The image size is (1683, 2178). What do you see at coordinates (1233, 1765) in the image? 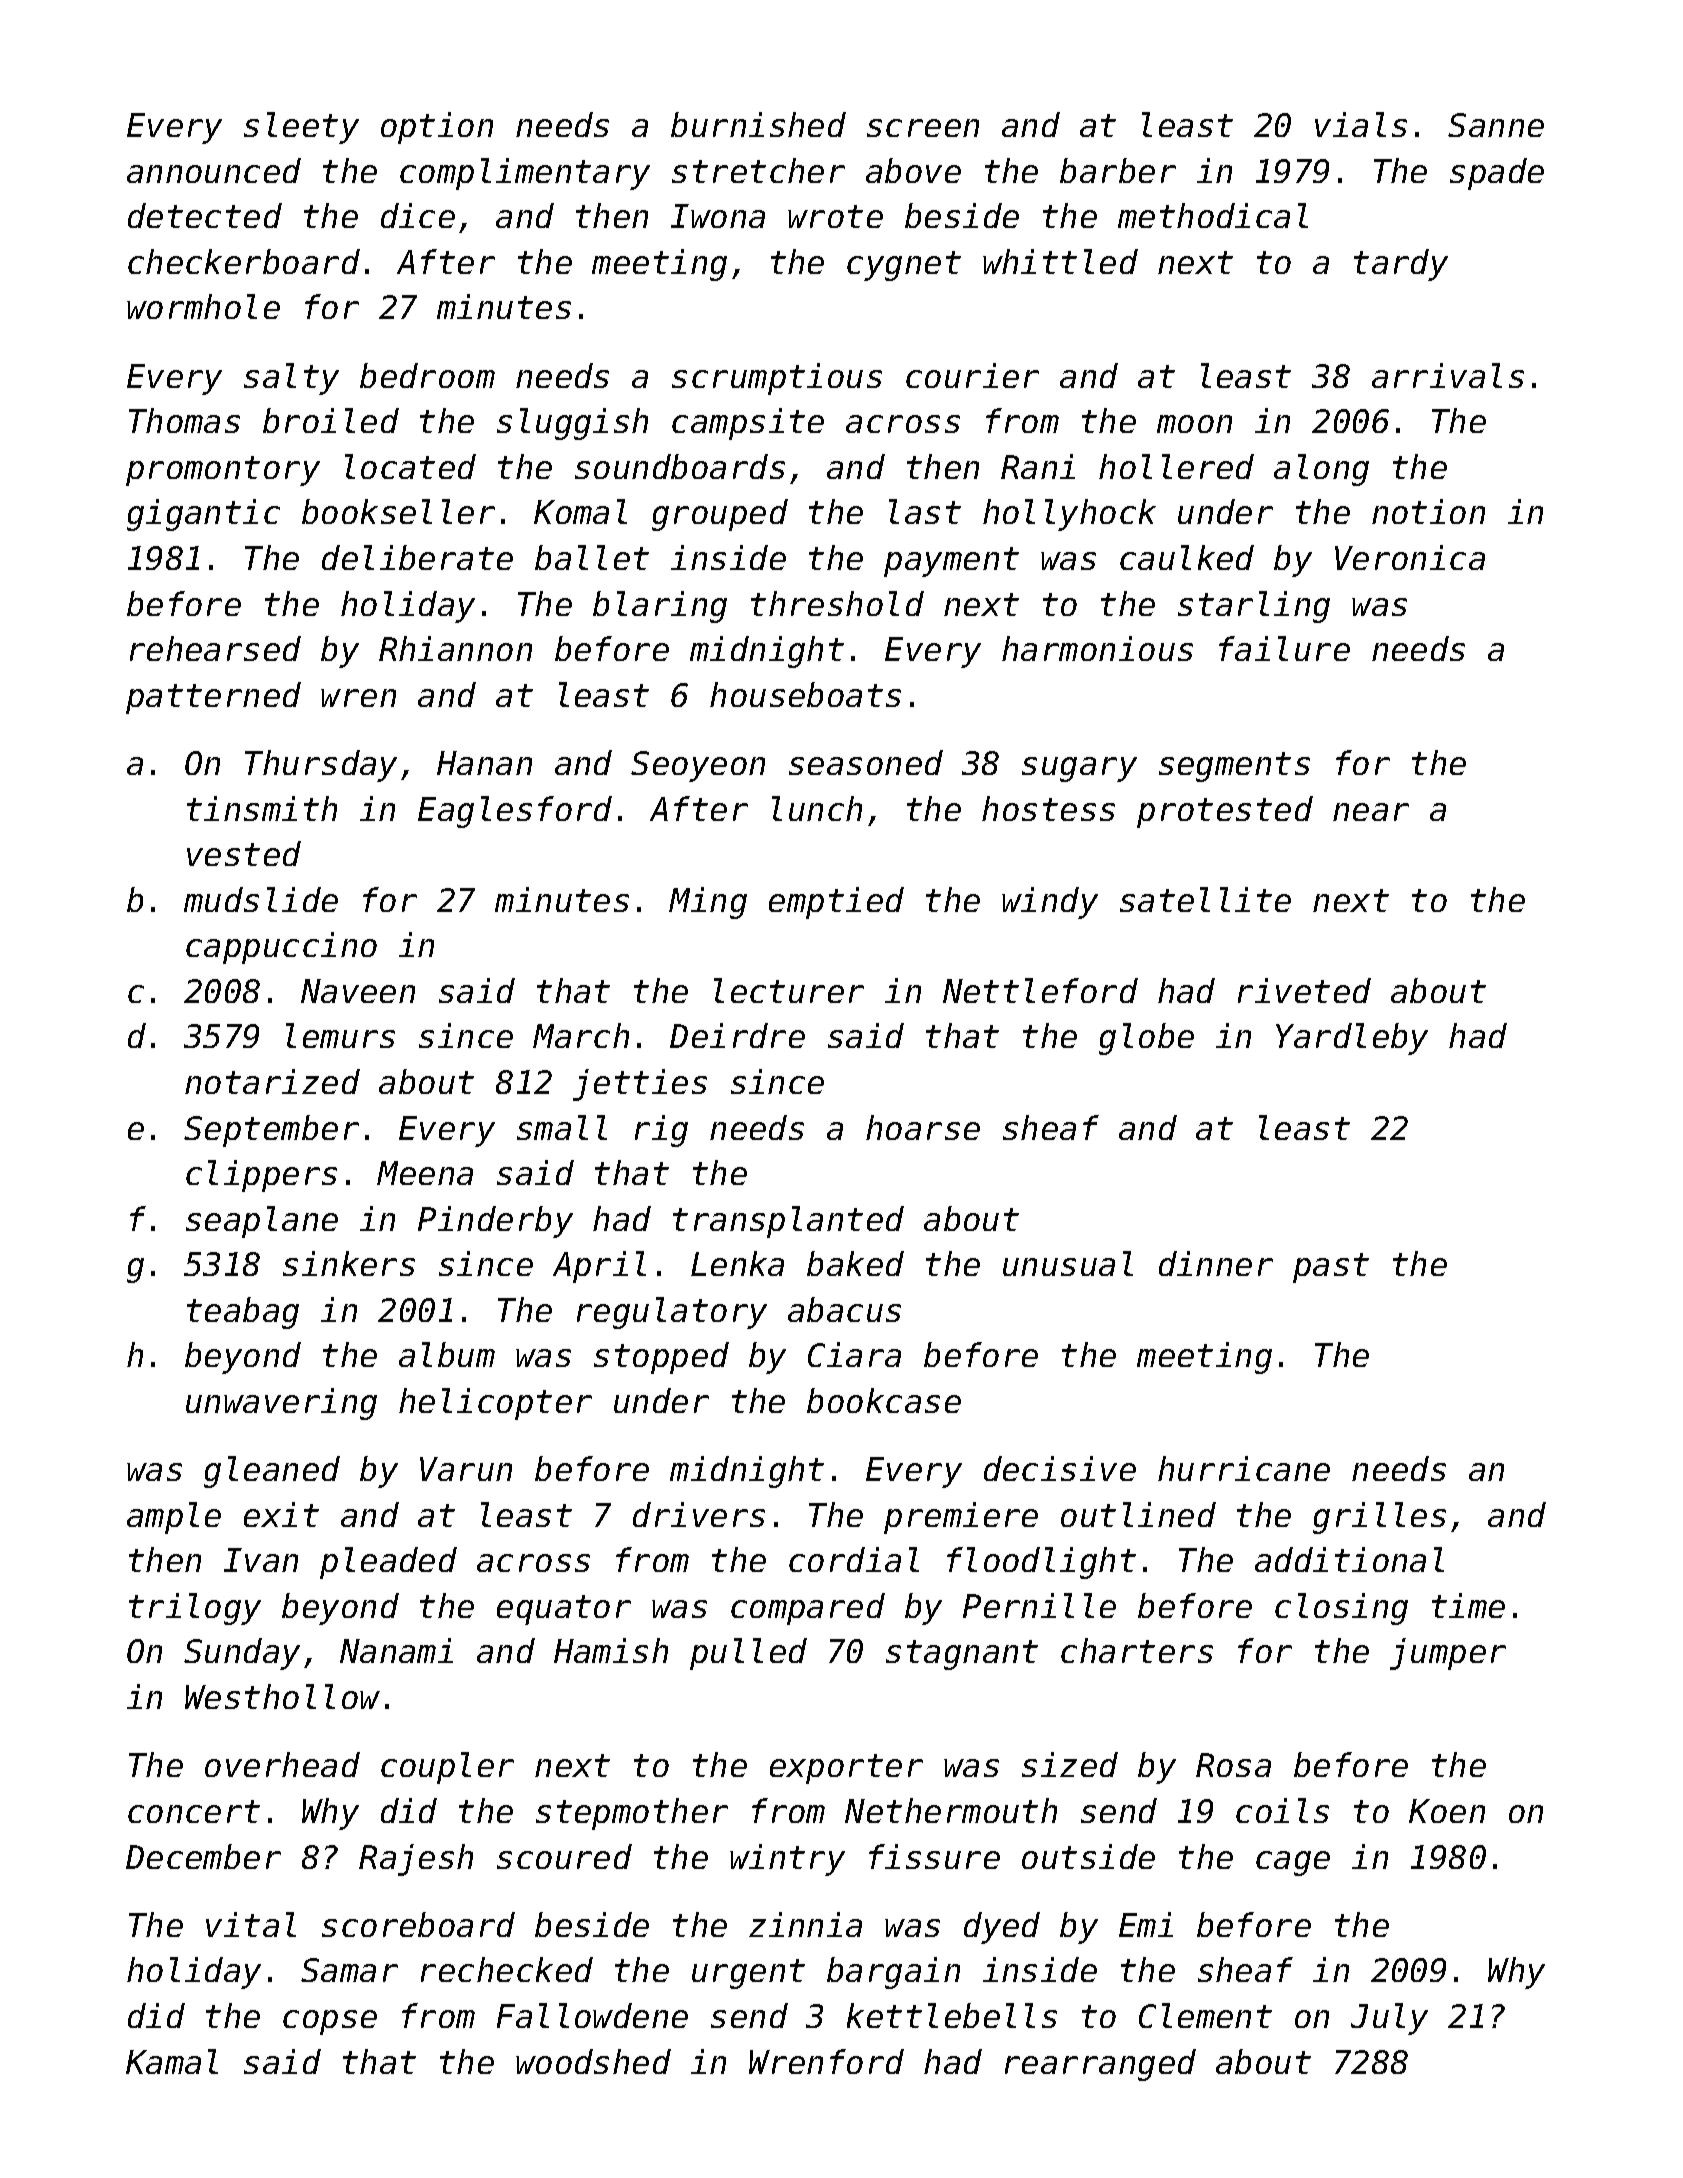
I see `Rosa` at bounding box center [1233, 1765].
